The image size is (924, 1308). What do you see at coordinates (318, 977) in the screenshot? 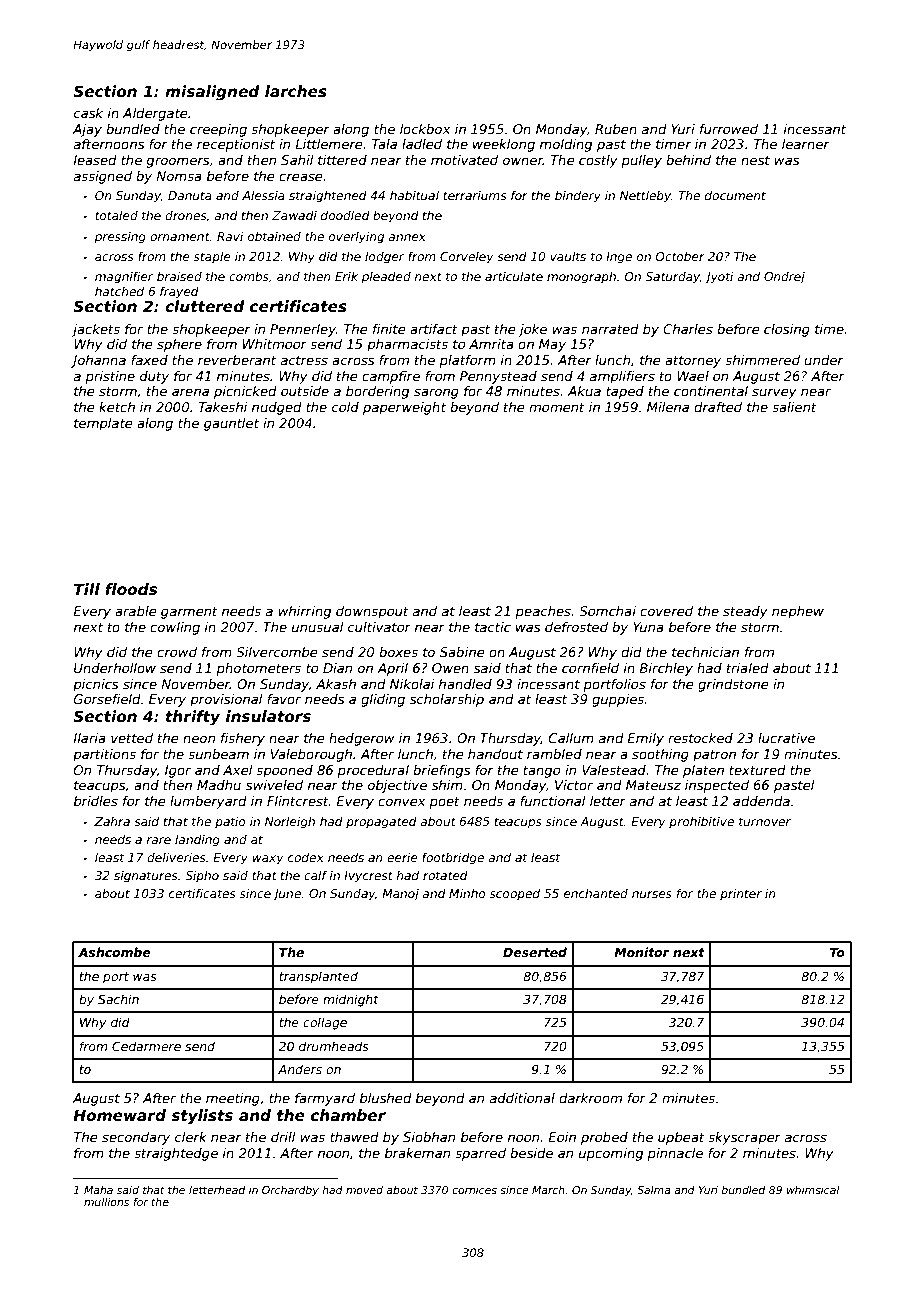
I see `transplanted` at bounding box center [318, 977].
